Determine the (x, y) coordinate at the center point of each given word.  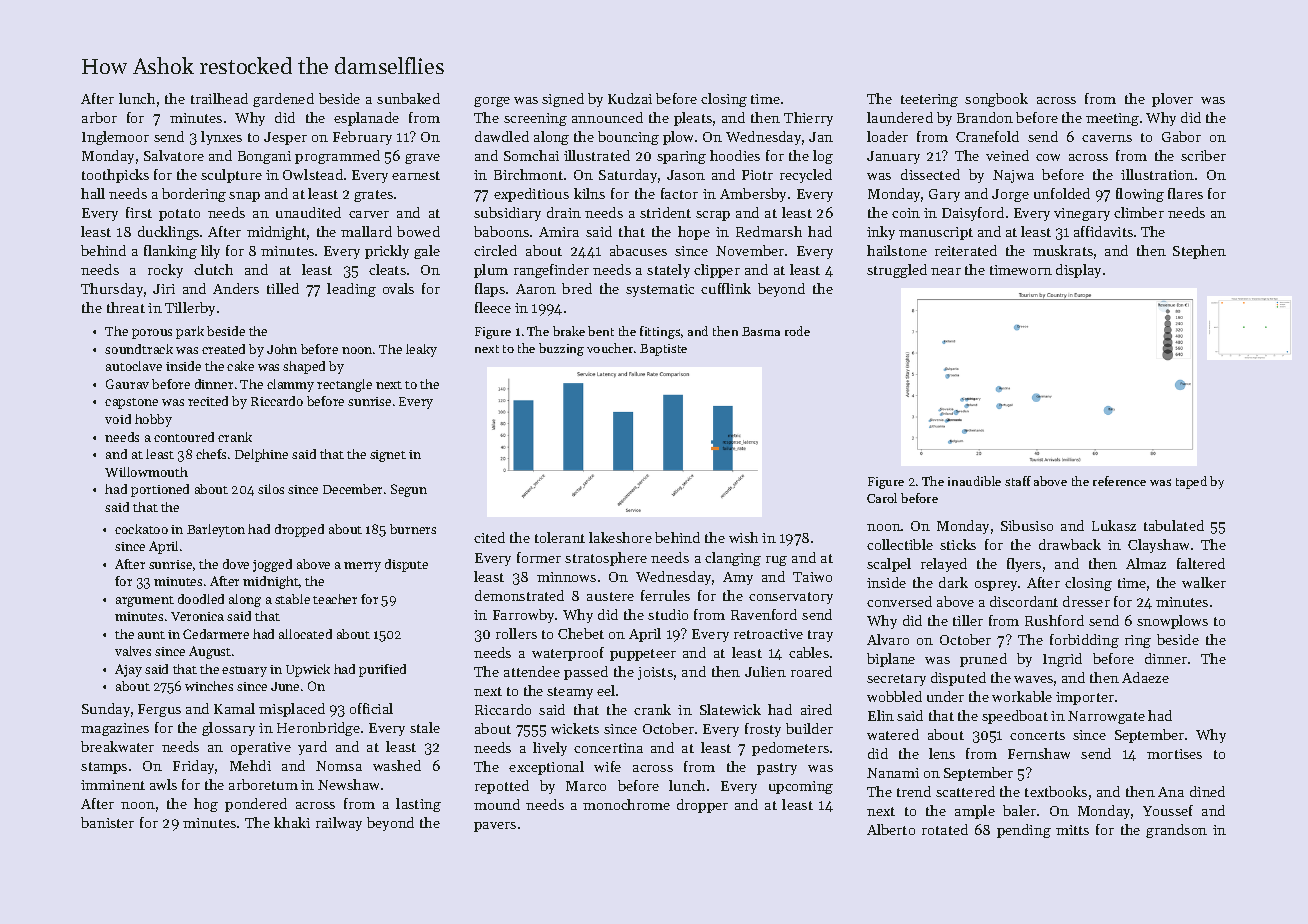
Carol (882, 498)
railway (339, 824)
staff (1018, 481)
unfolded (1062, 193)
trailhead (219, 98)
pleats (693, 119)
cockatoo (141, 529)
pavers (495, 827)
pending (1024, 831)
